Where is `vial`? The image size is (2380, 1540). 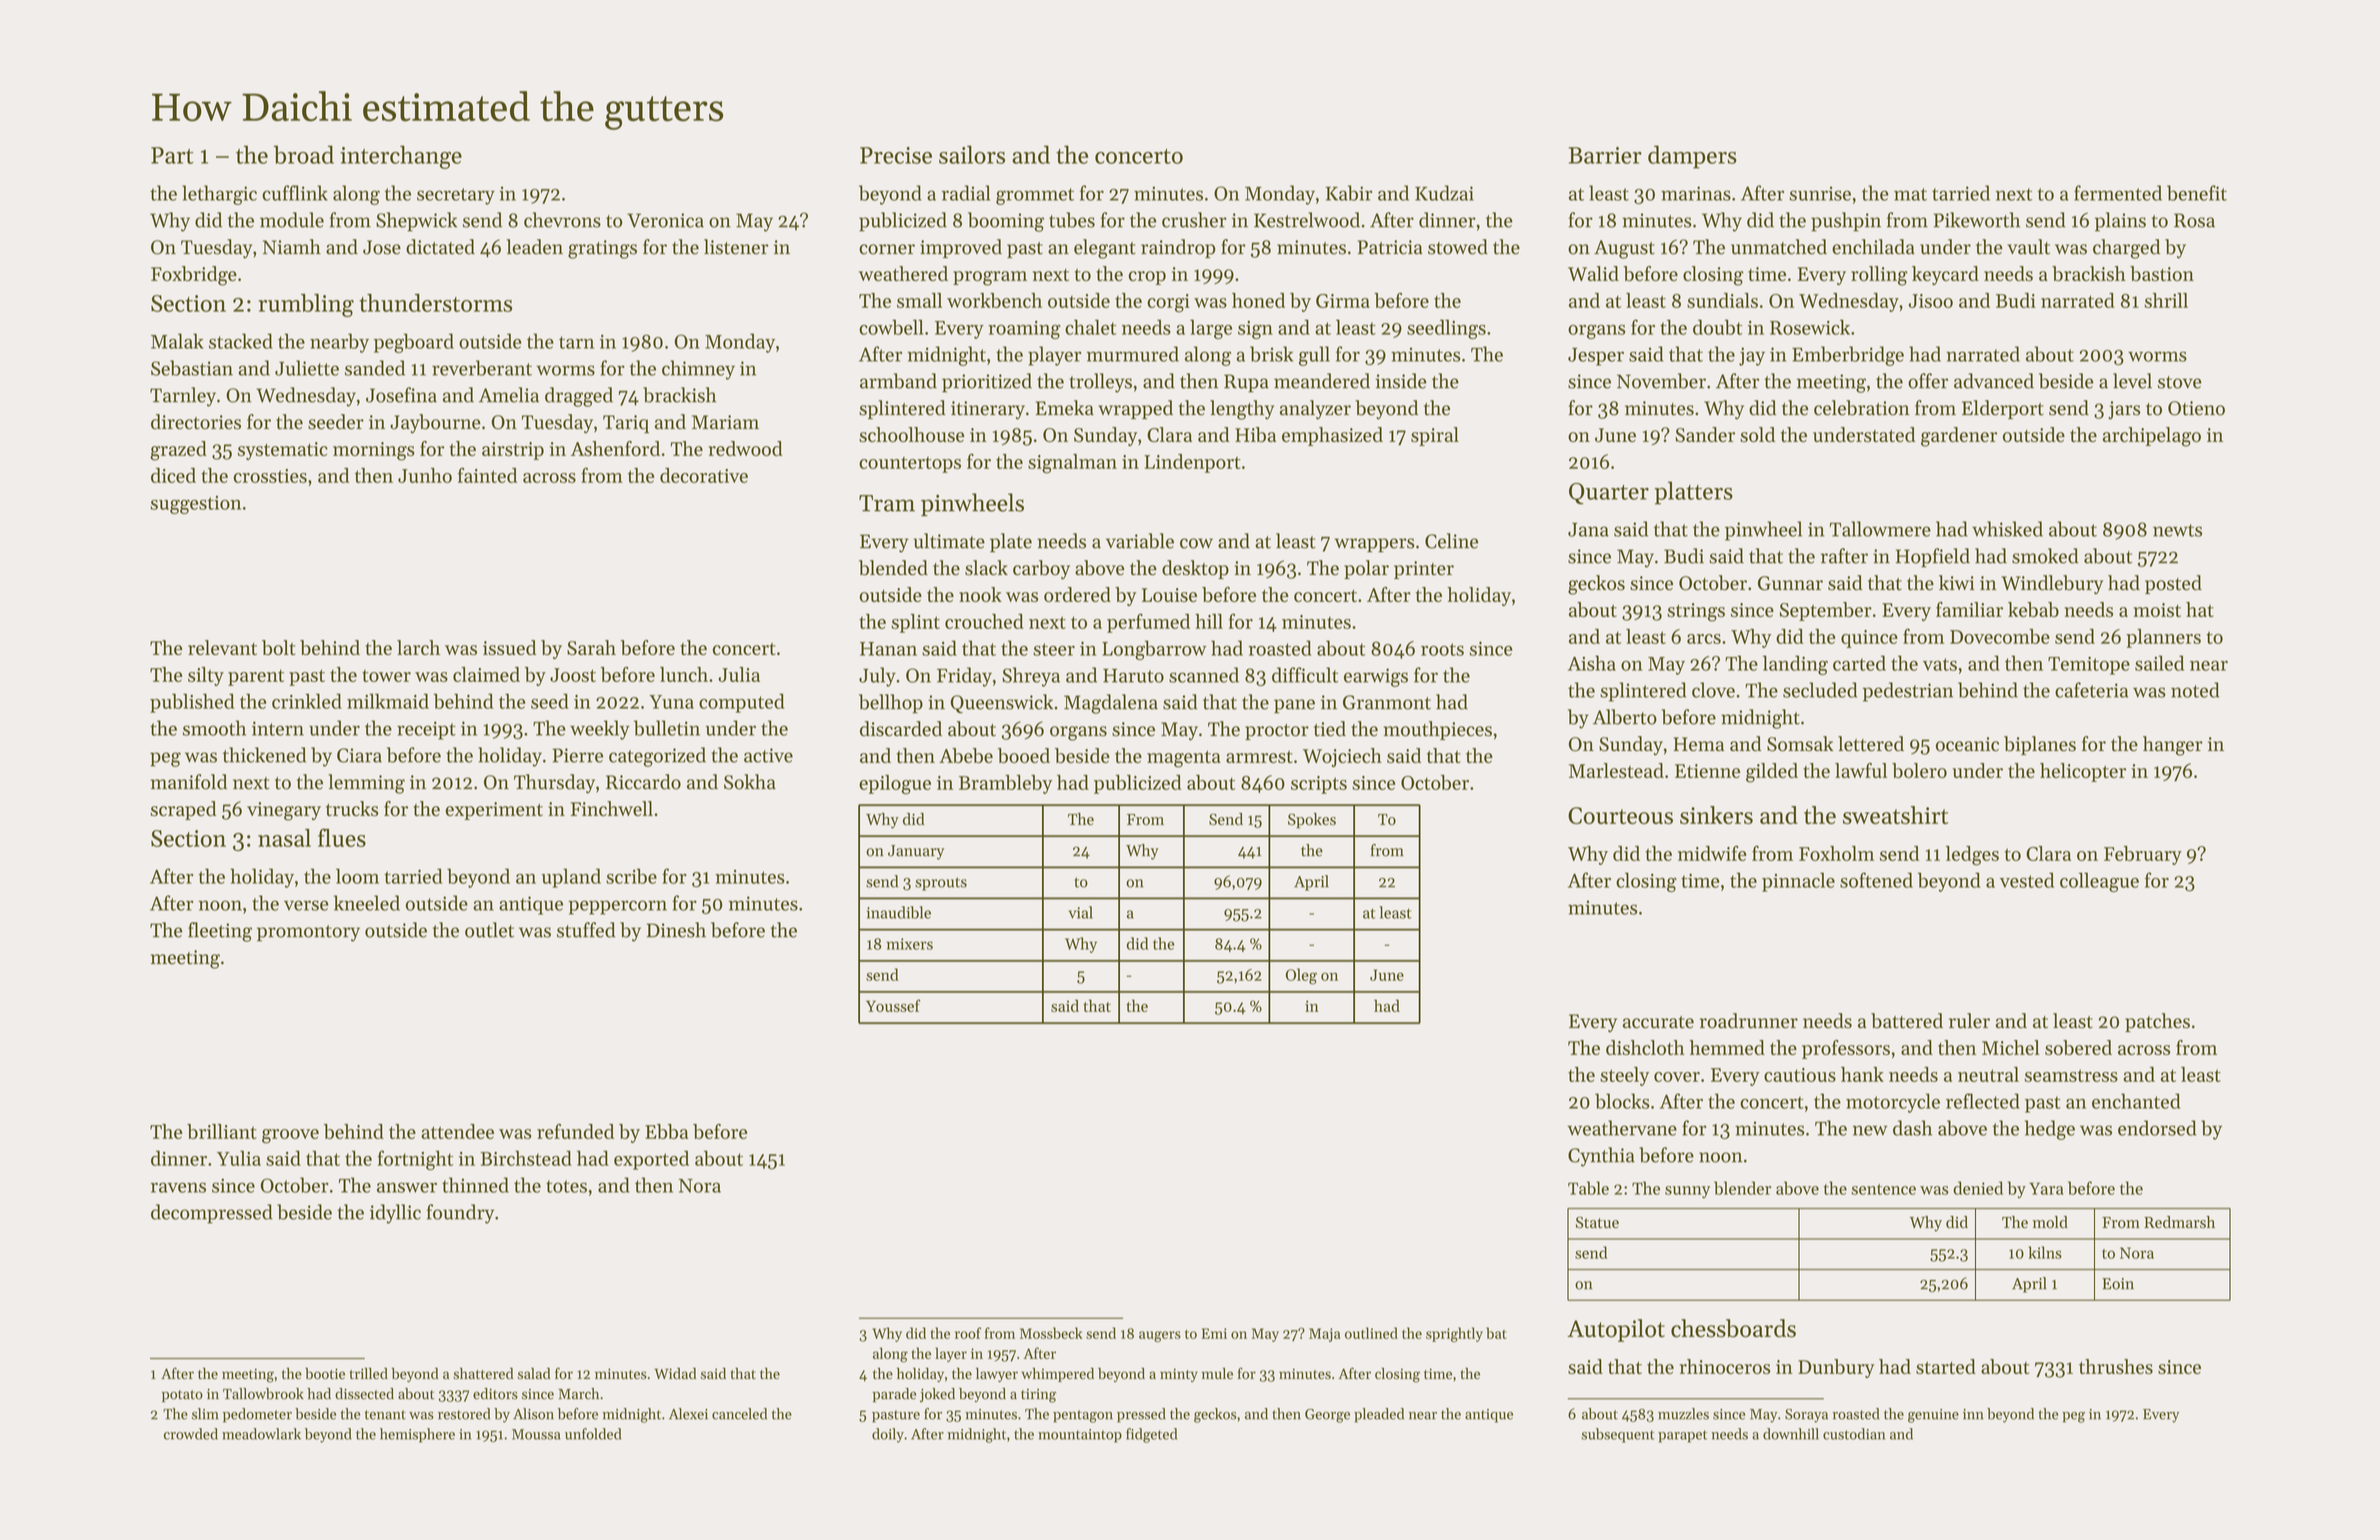 vial is located at coordinates (1080, 912).
